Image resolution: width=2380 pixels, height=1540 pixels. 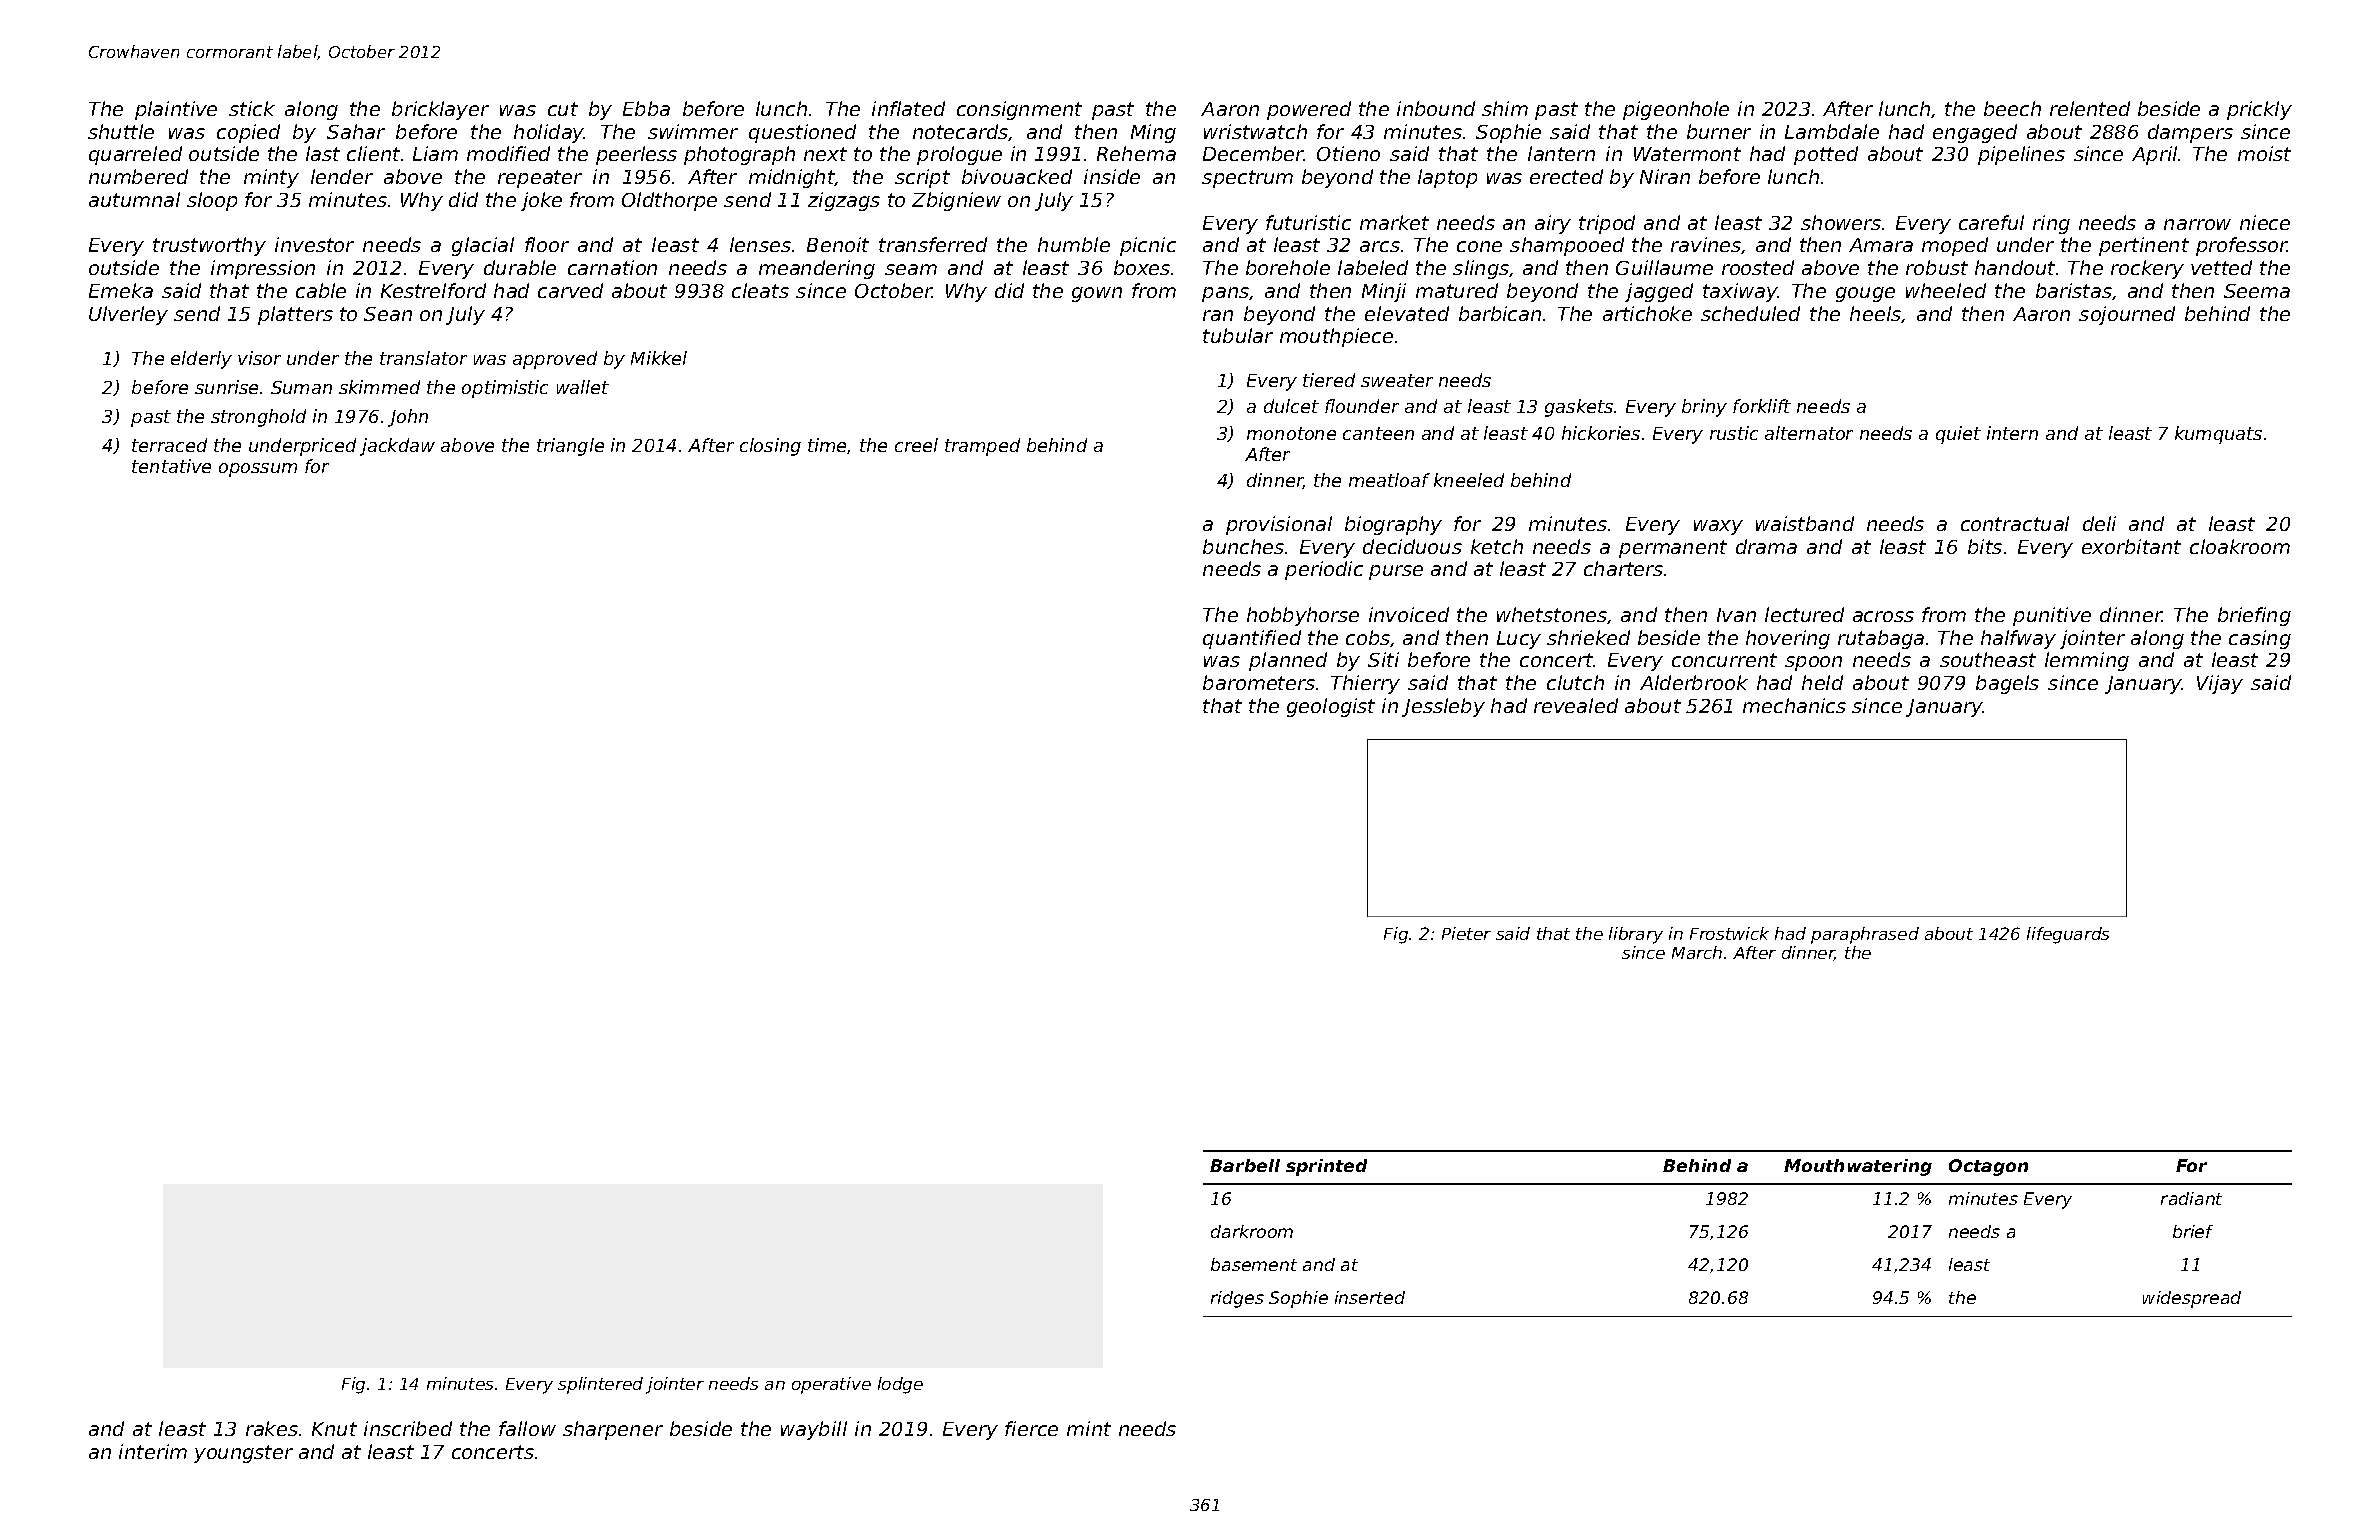 What do you see at coordinates (2192, 1299) in the screenshot?
I see `widespread` at bounding box center [2192, 1299].
